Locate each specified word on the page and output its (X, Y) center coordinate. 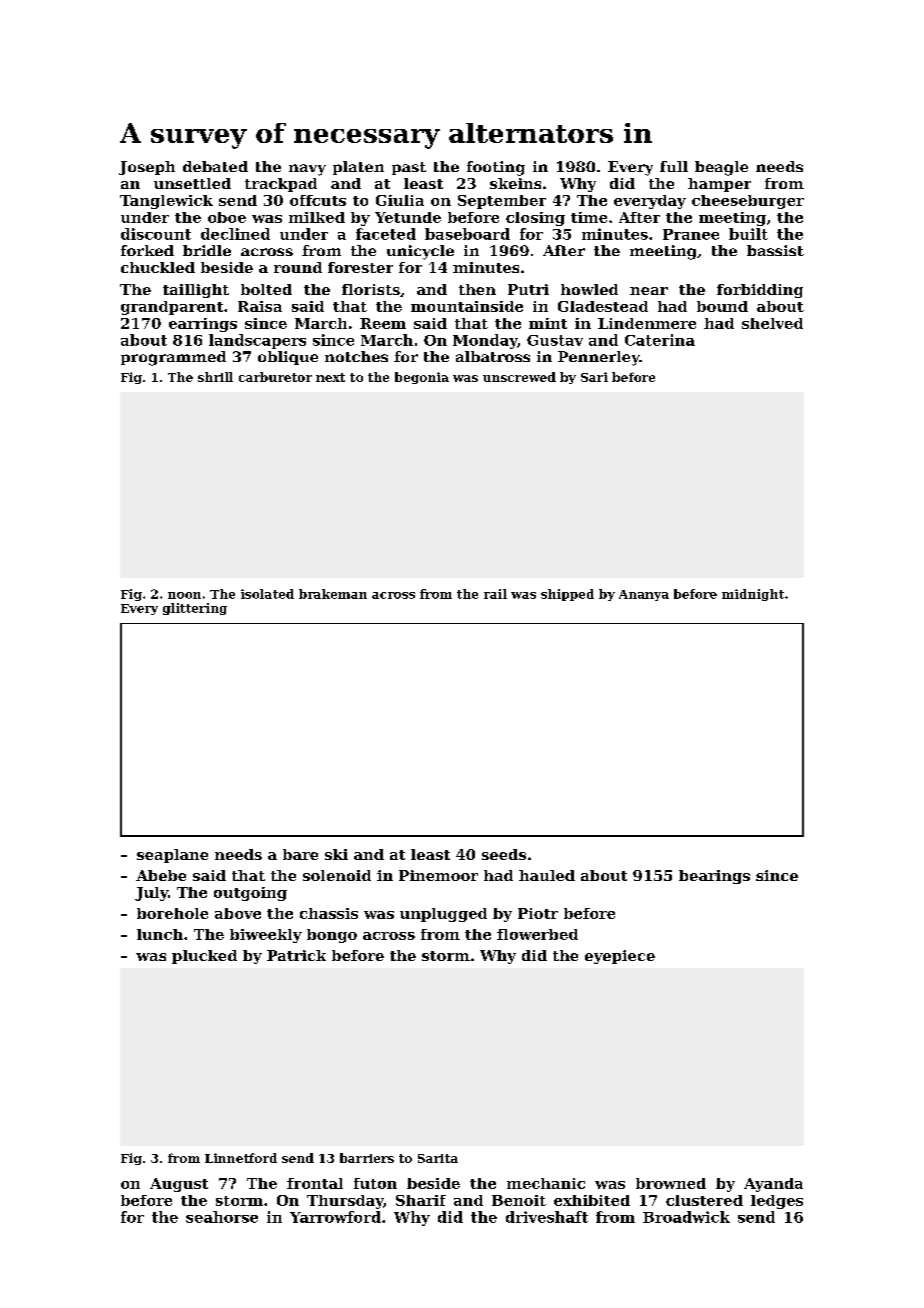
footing (496, 168)
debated (215, 166)
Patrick (296, 955)
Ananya (644, 595)
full (674, 166)
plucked (204, 957)
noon (184, 595)
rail (495, 594)
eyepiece (620, 957)
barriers (367, 1158)
